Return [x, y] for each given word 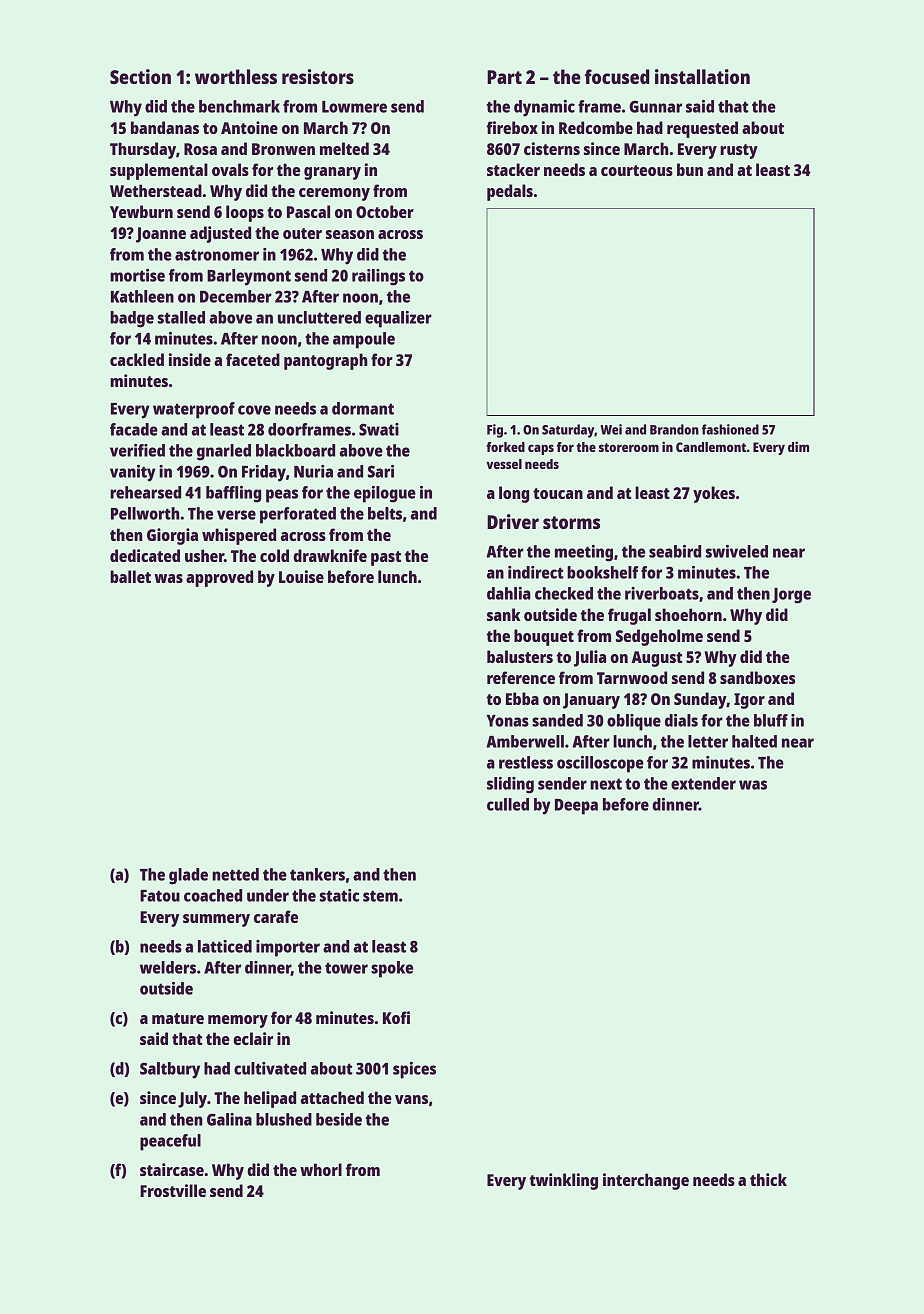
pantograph [326, 361]
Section [140, 76]
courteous [637, 170]
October [385, 211]
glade [188, 876]
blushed [284, 1119]
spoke [392, 969]
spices [414, 1070]
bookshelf [602, 572]
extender [703, 783]
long [514, 494]
